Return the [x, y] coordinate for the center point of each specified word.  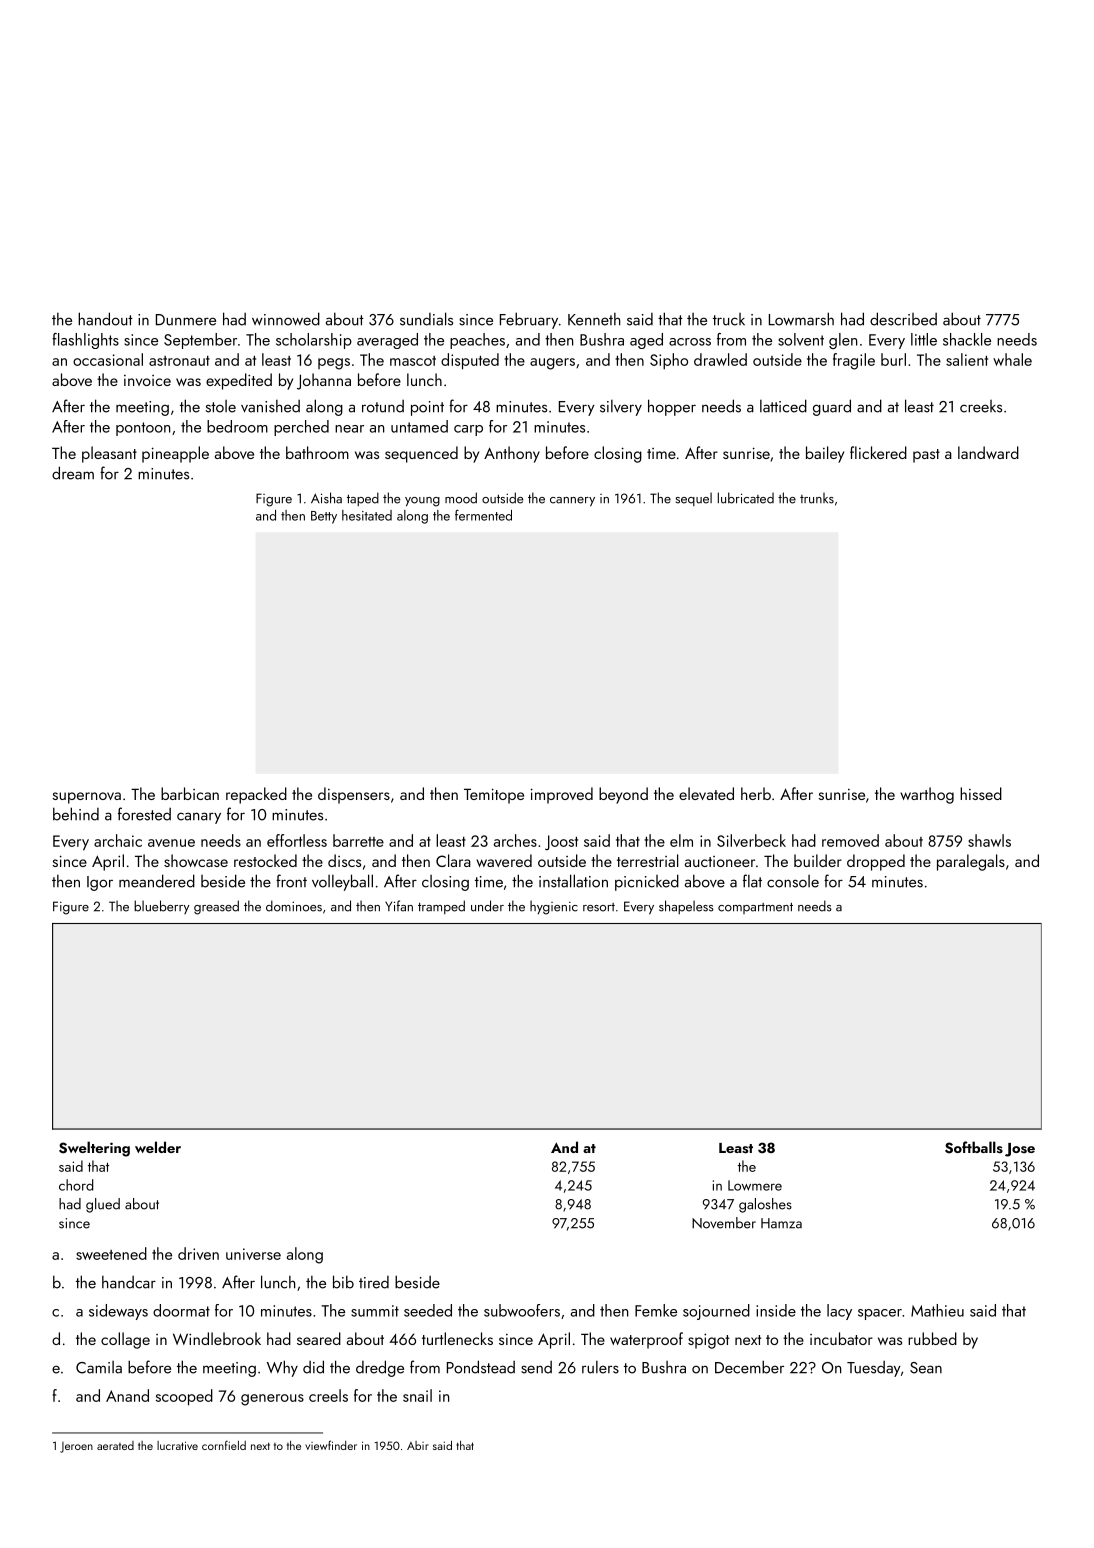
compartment [755, 908]
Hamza [781, 1223]
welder [158, 1147]
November [724, 1223]
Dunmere [186, 320]
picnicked [647, 882]
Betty [324, 517]
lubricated [746, 498]
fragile [854, 361]
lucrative [177, 1445]
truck [729, 319]
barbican [190, 793]
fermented [483, 515]
